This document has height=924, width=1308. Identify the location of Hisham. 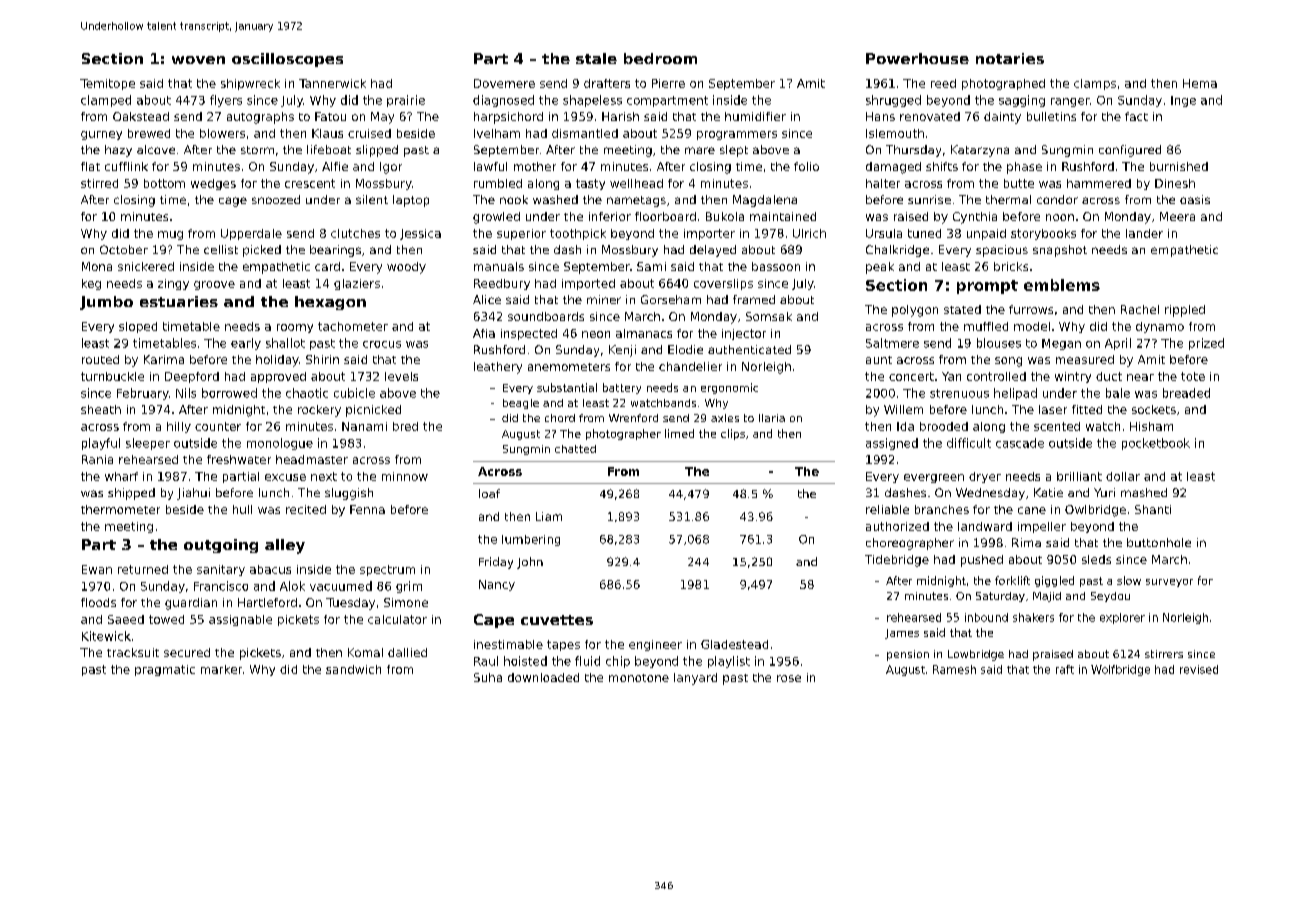
(1151, 426).
